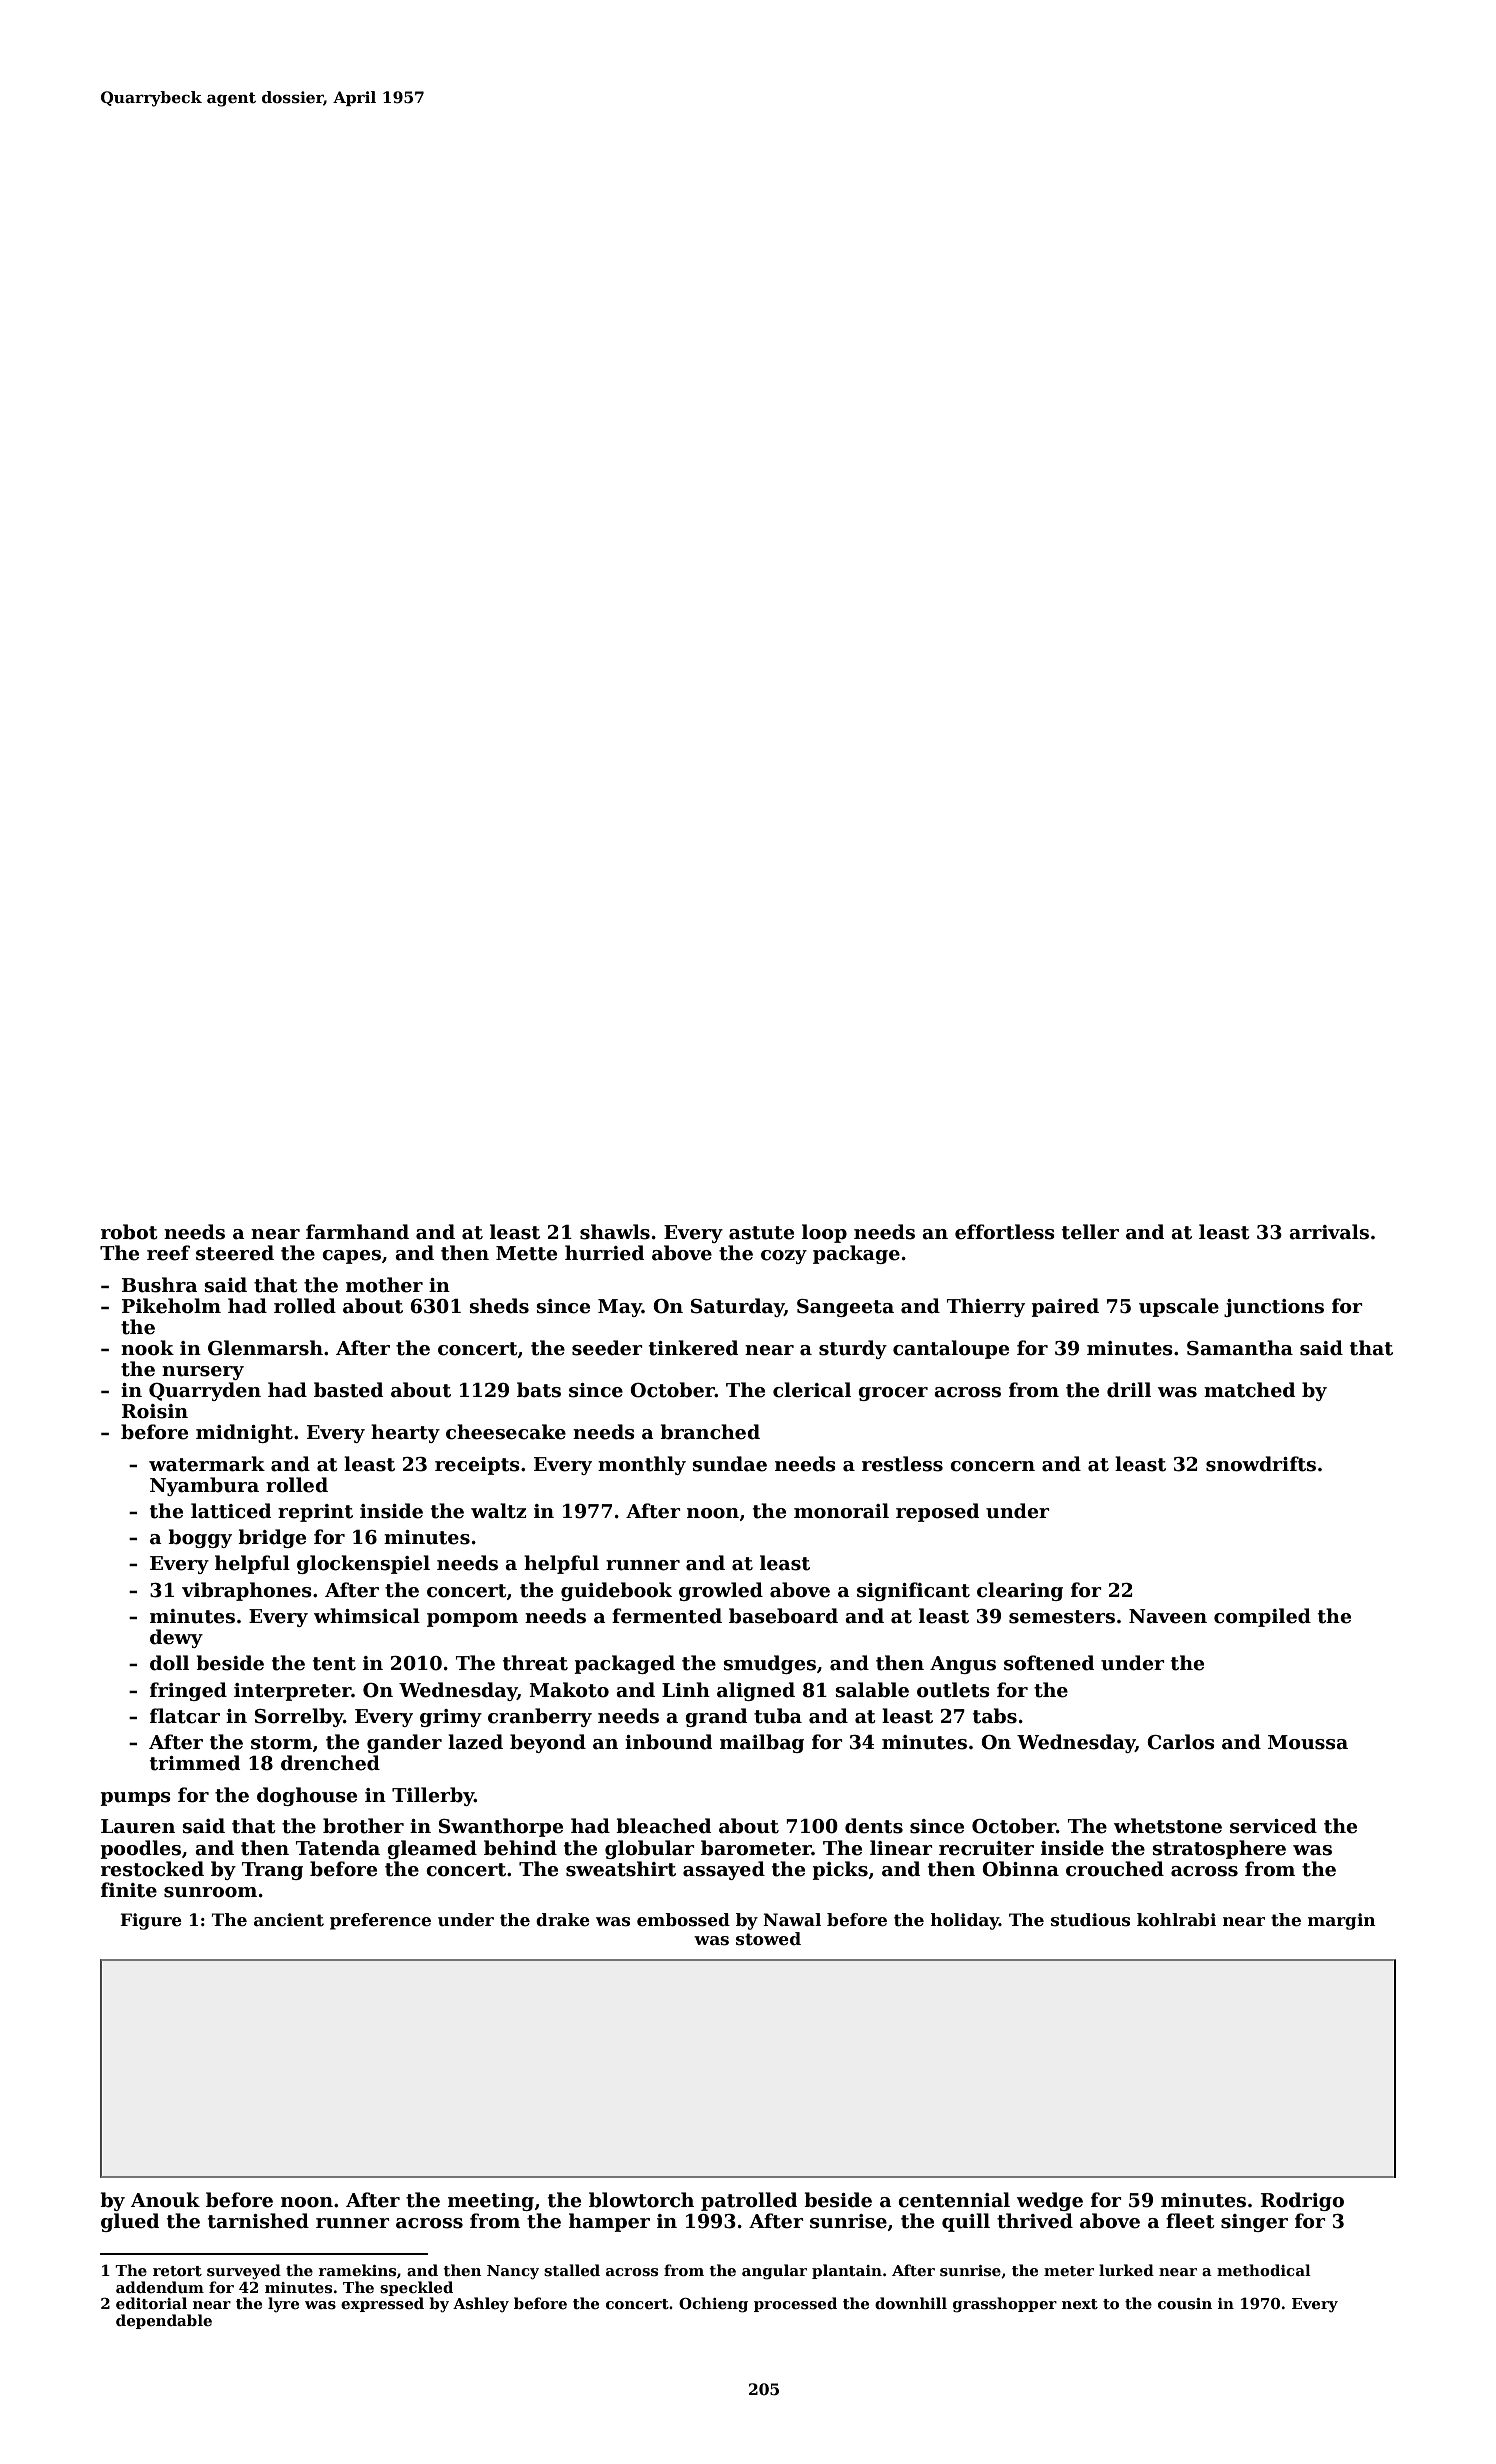  What do you see at coordinates (1264, 2270) in the image?
I see `methodical` at bounding box center [1264, 2270].
